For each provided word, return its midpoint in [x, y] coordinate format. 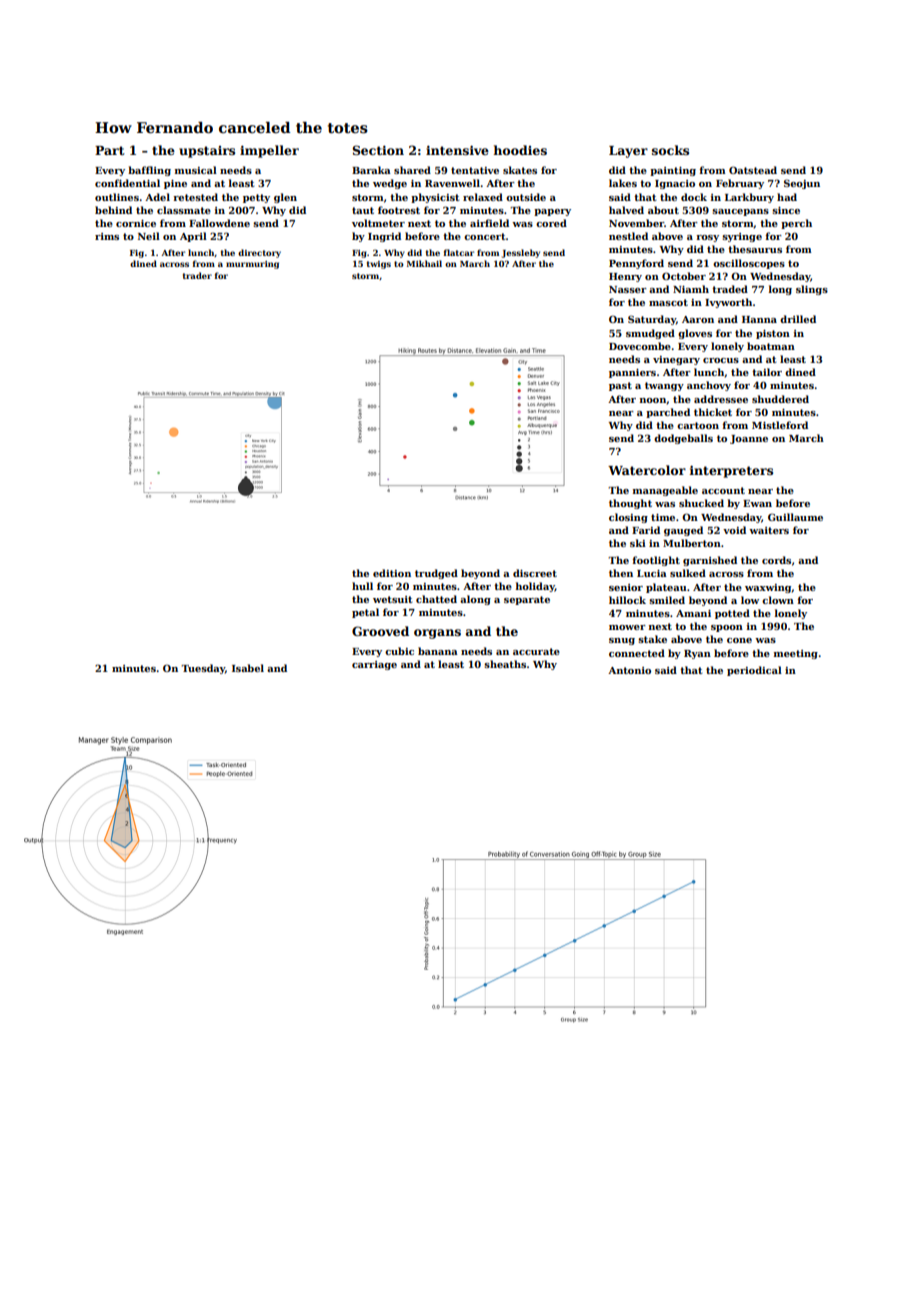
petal [365, 613]
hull [362, 586]
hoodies [520, 150]
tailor [767, 372]
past [620, 386]
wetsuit [393, 599]
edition [392, 573]
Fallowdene [219, 223]
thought [630, 504]
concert [485, 236]
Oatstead [753, 170]
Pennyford [636, 264]
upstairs [207, 152]
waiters [769, 530]
